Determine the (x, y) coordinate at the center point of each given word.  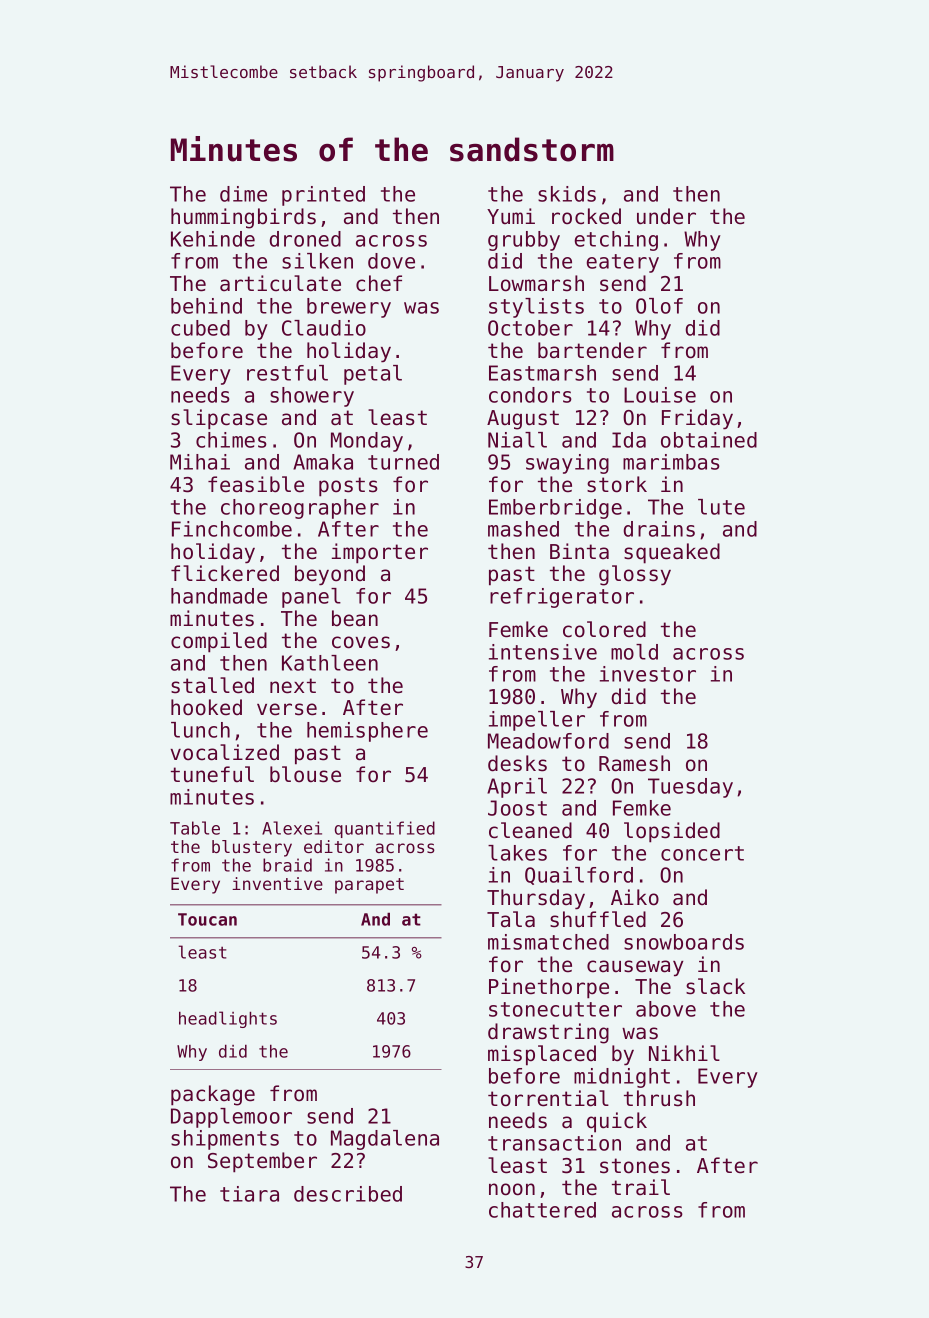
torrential (548, 1098)
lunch (200, 730)
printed (323, 196)
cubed (200, 328)
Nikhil (684, 1053)
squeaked (672, 553)
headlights (228, 1019)
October (530, 328)
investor (648, 674)
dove (391, 261)
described (348, 1194)
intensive (543, 652)
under (666, 216)
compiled (219, 642)
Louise (660, 395)
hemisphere (367, 732)
